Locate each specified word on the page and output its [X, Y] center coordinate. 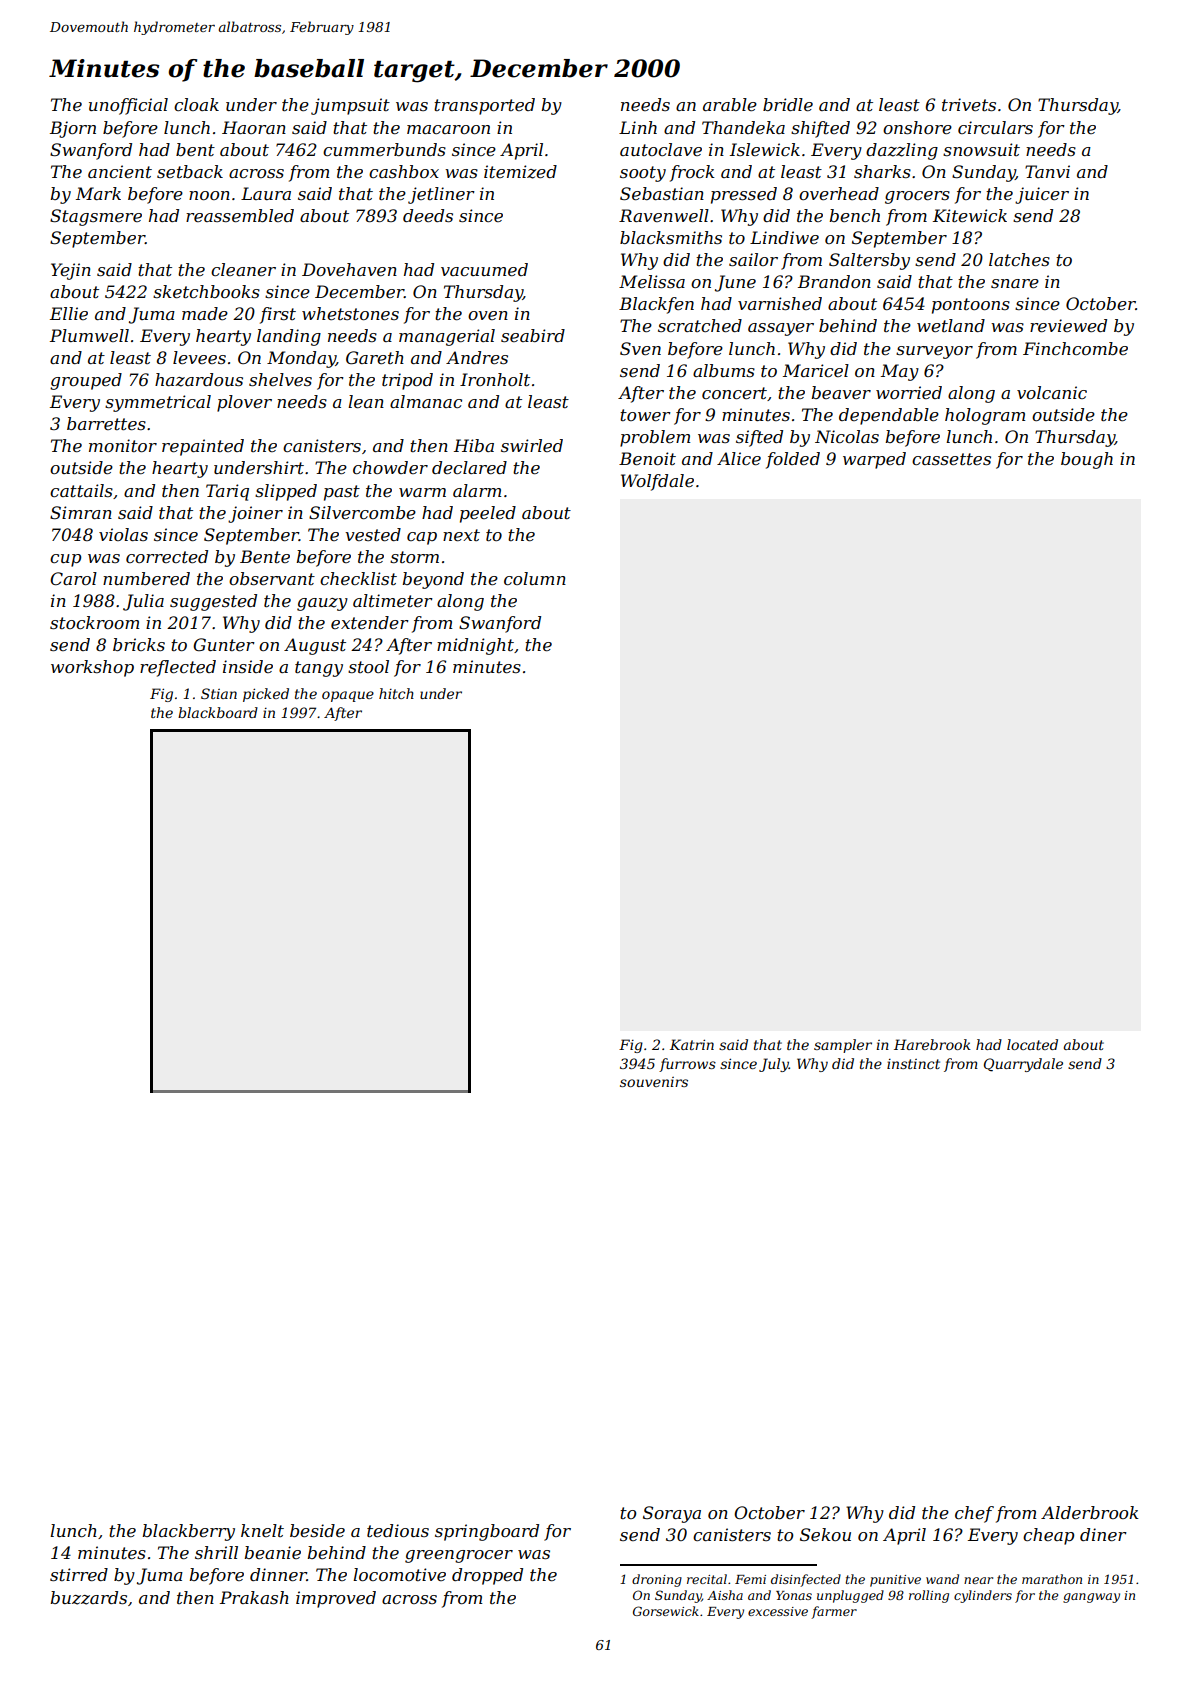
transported [484, 106]
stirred [79, 1574]
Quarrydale [1023, 1065]
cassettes [951, 459]
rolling [929, 1596]
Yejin [71, 271]
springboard [487, 1532]
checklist [358, 578]
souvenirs [654, 1082]
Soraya [672, 1514]
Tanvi [1047, 171]
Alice [739, 458]
